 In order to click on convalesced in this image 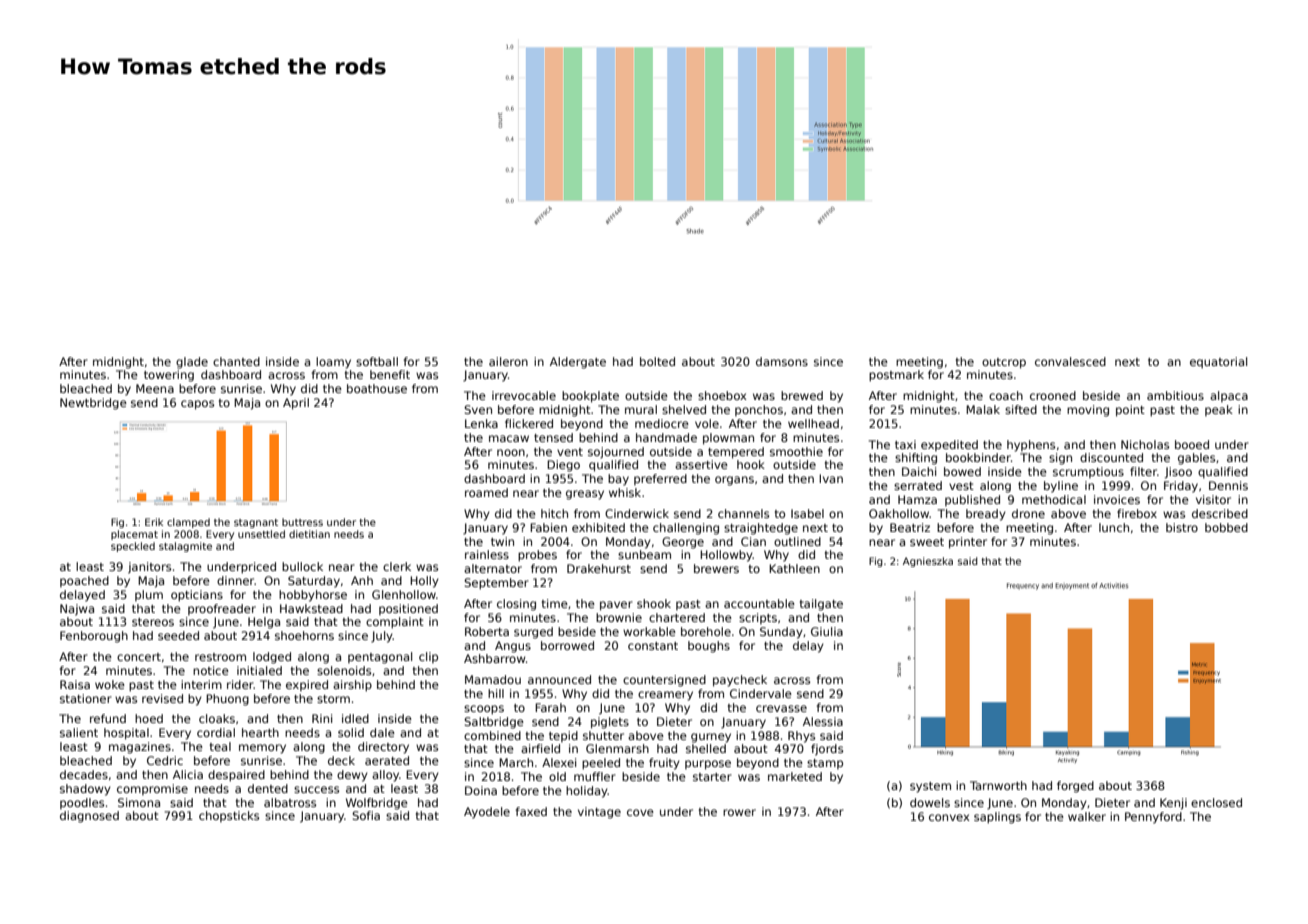, I will do `click(1070, 361)`.
